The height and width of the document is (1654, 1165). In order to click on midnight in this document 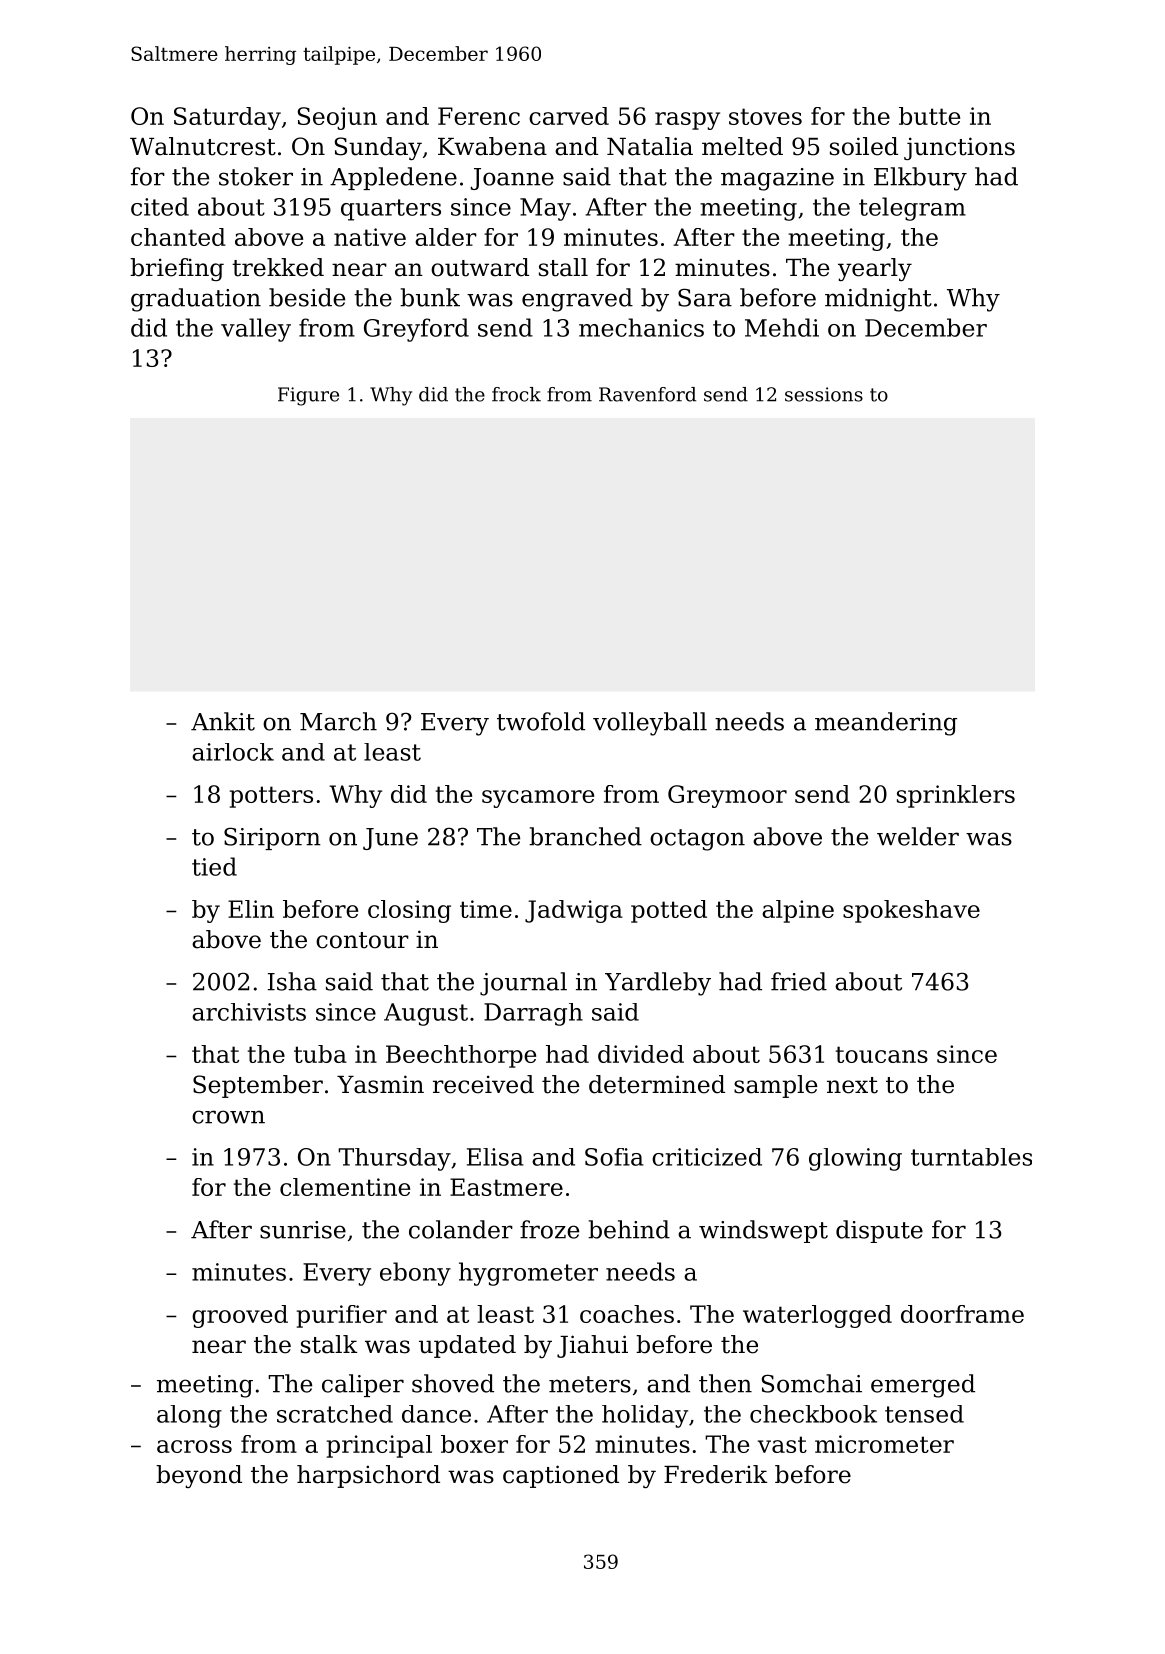, I will do `click(878, 300)`.
